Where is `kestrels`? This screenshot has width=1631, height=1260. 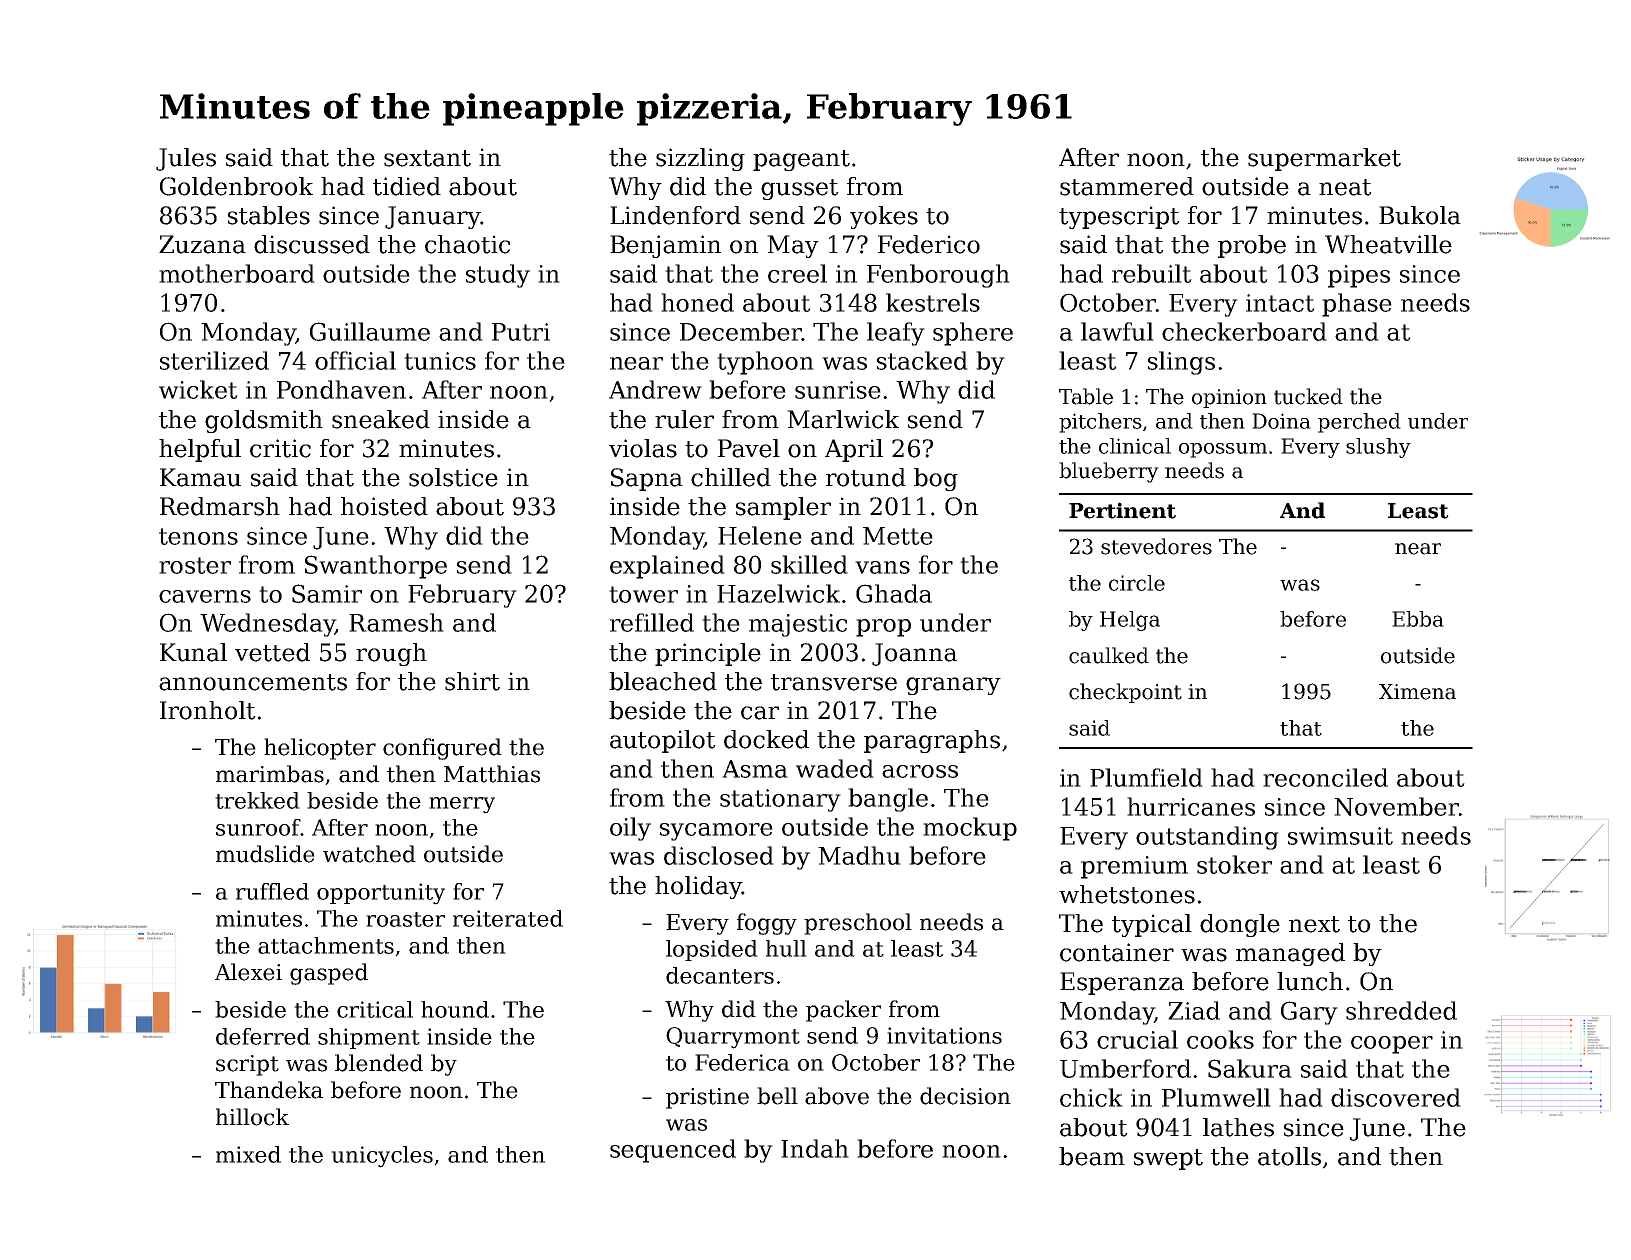 kestrels is located at coordinates (933, 302).
